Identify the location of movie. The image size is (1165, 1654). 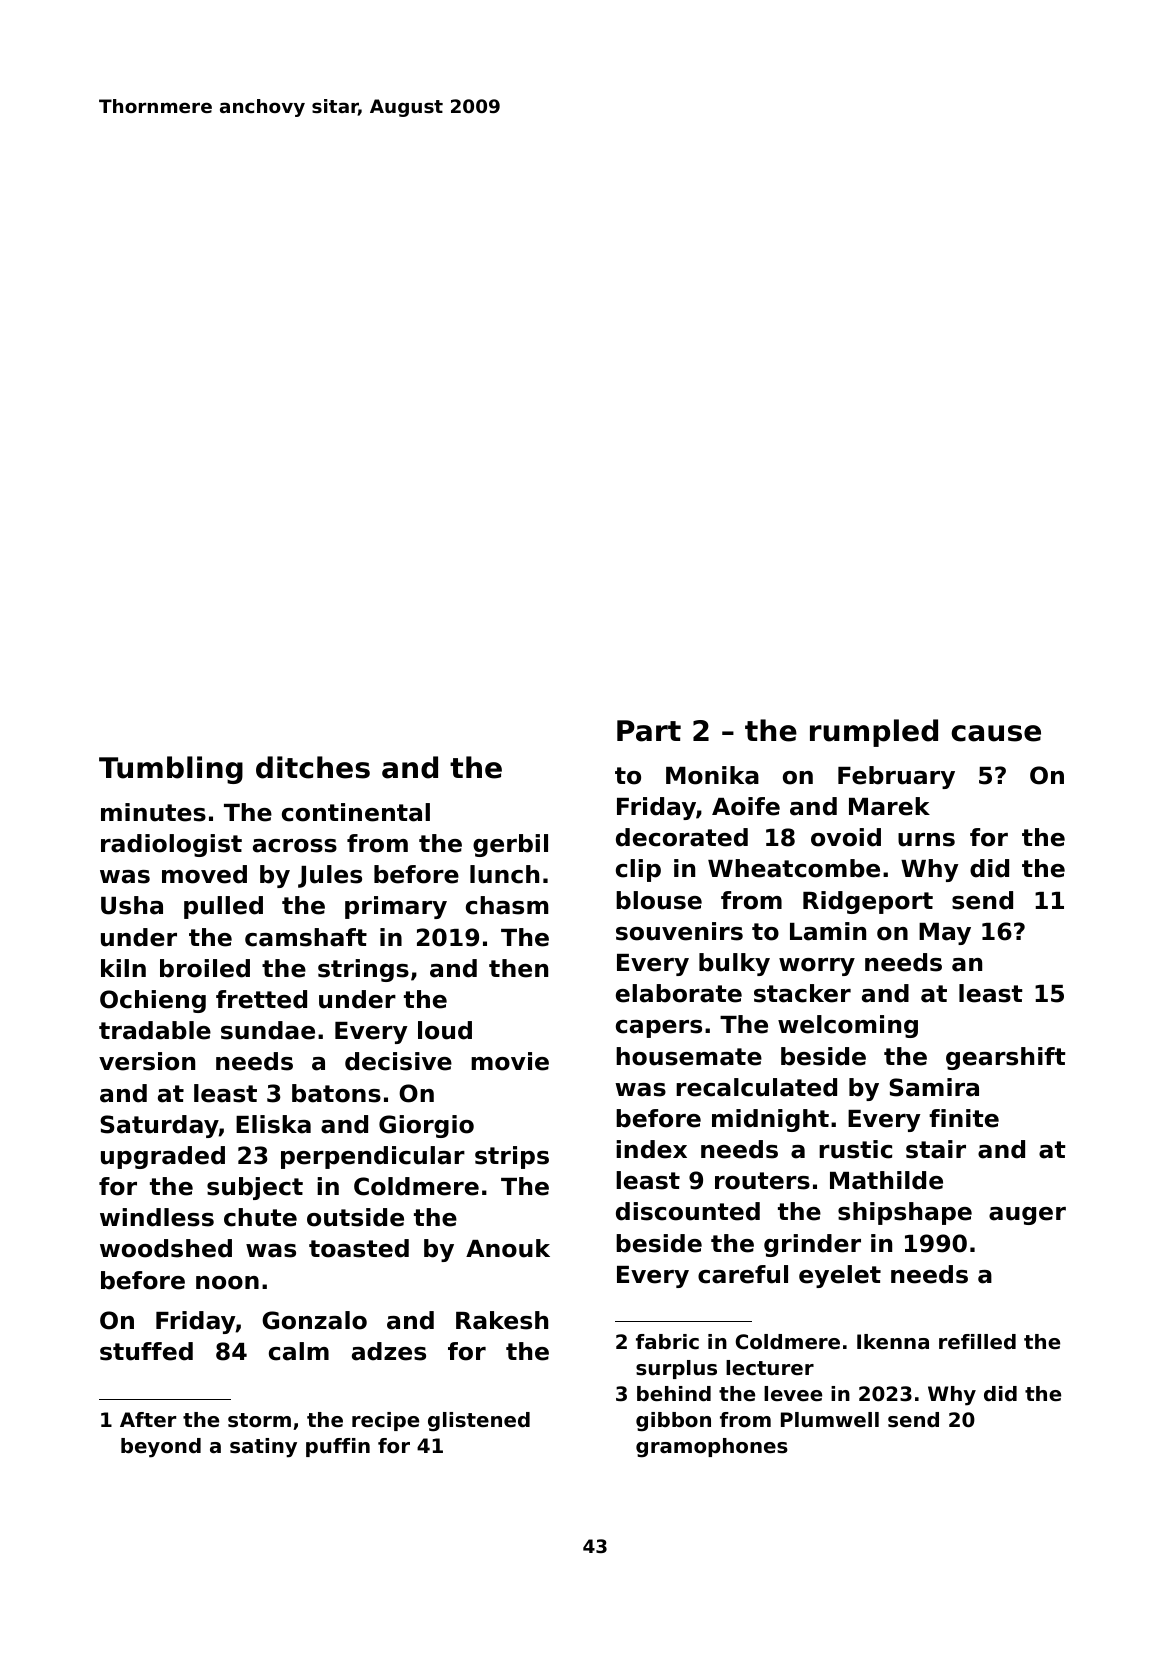
(510, 1061).
